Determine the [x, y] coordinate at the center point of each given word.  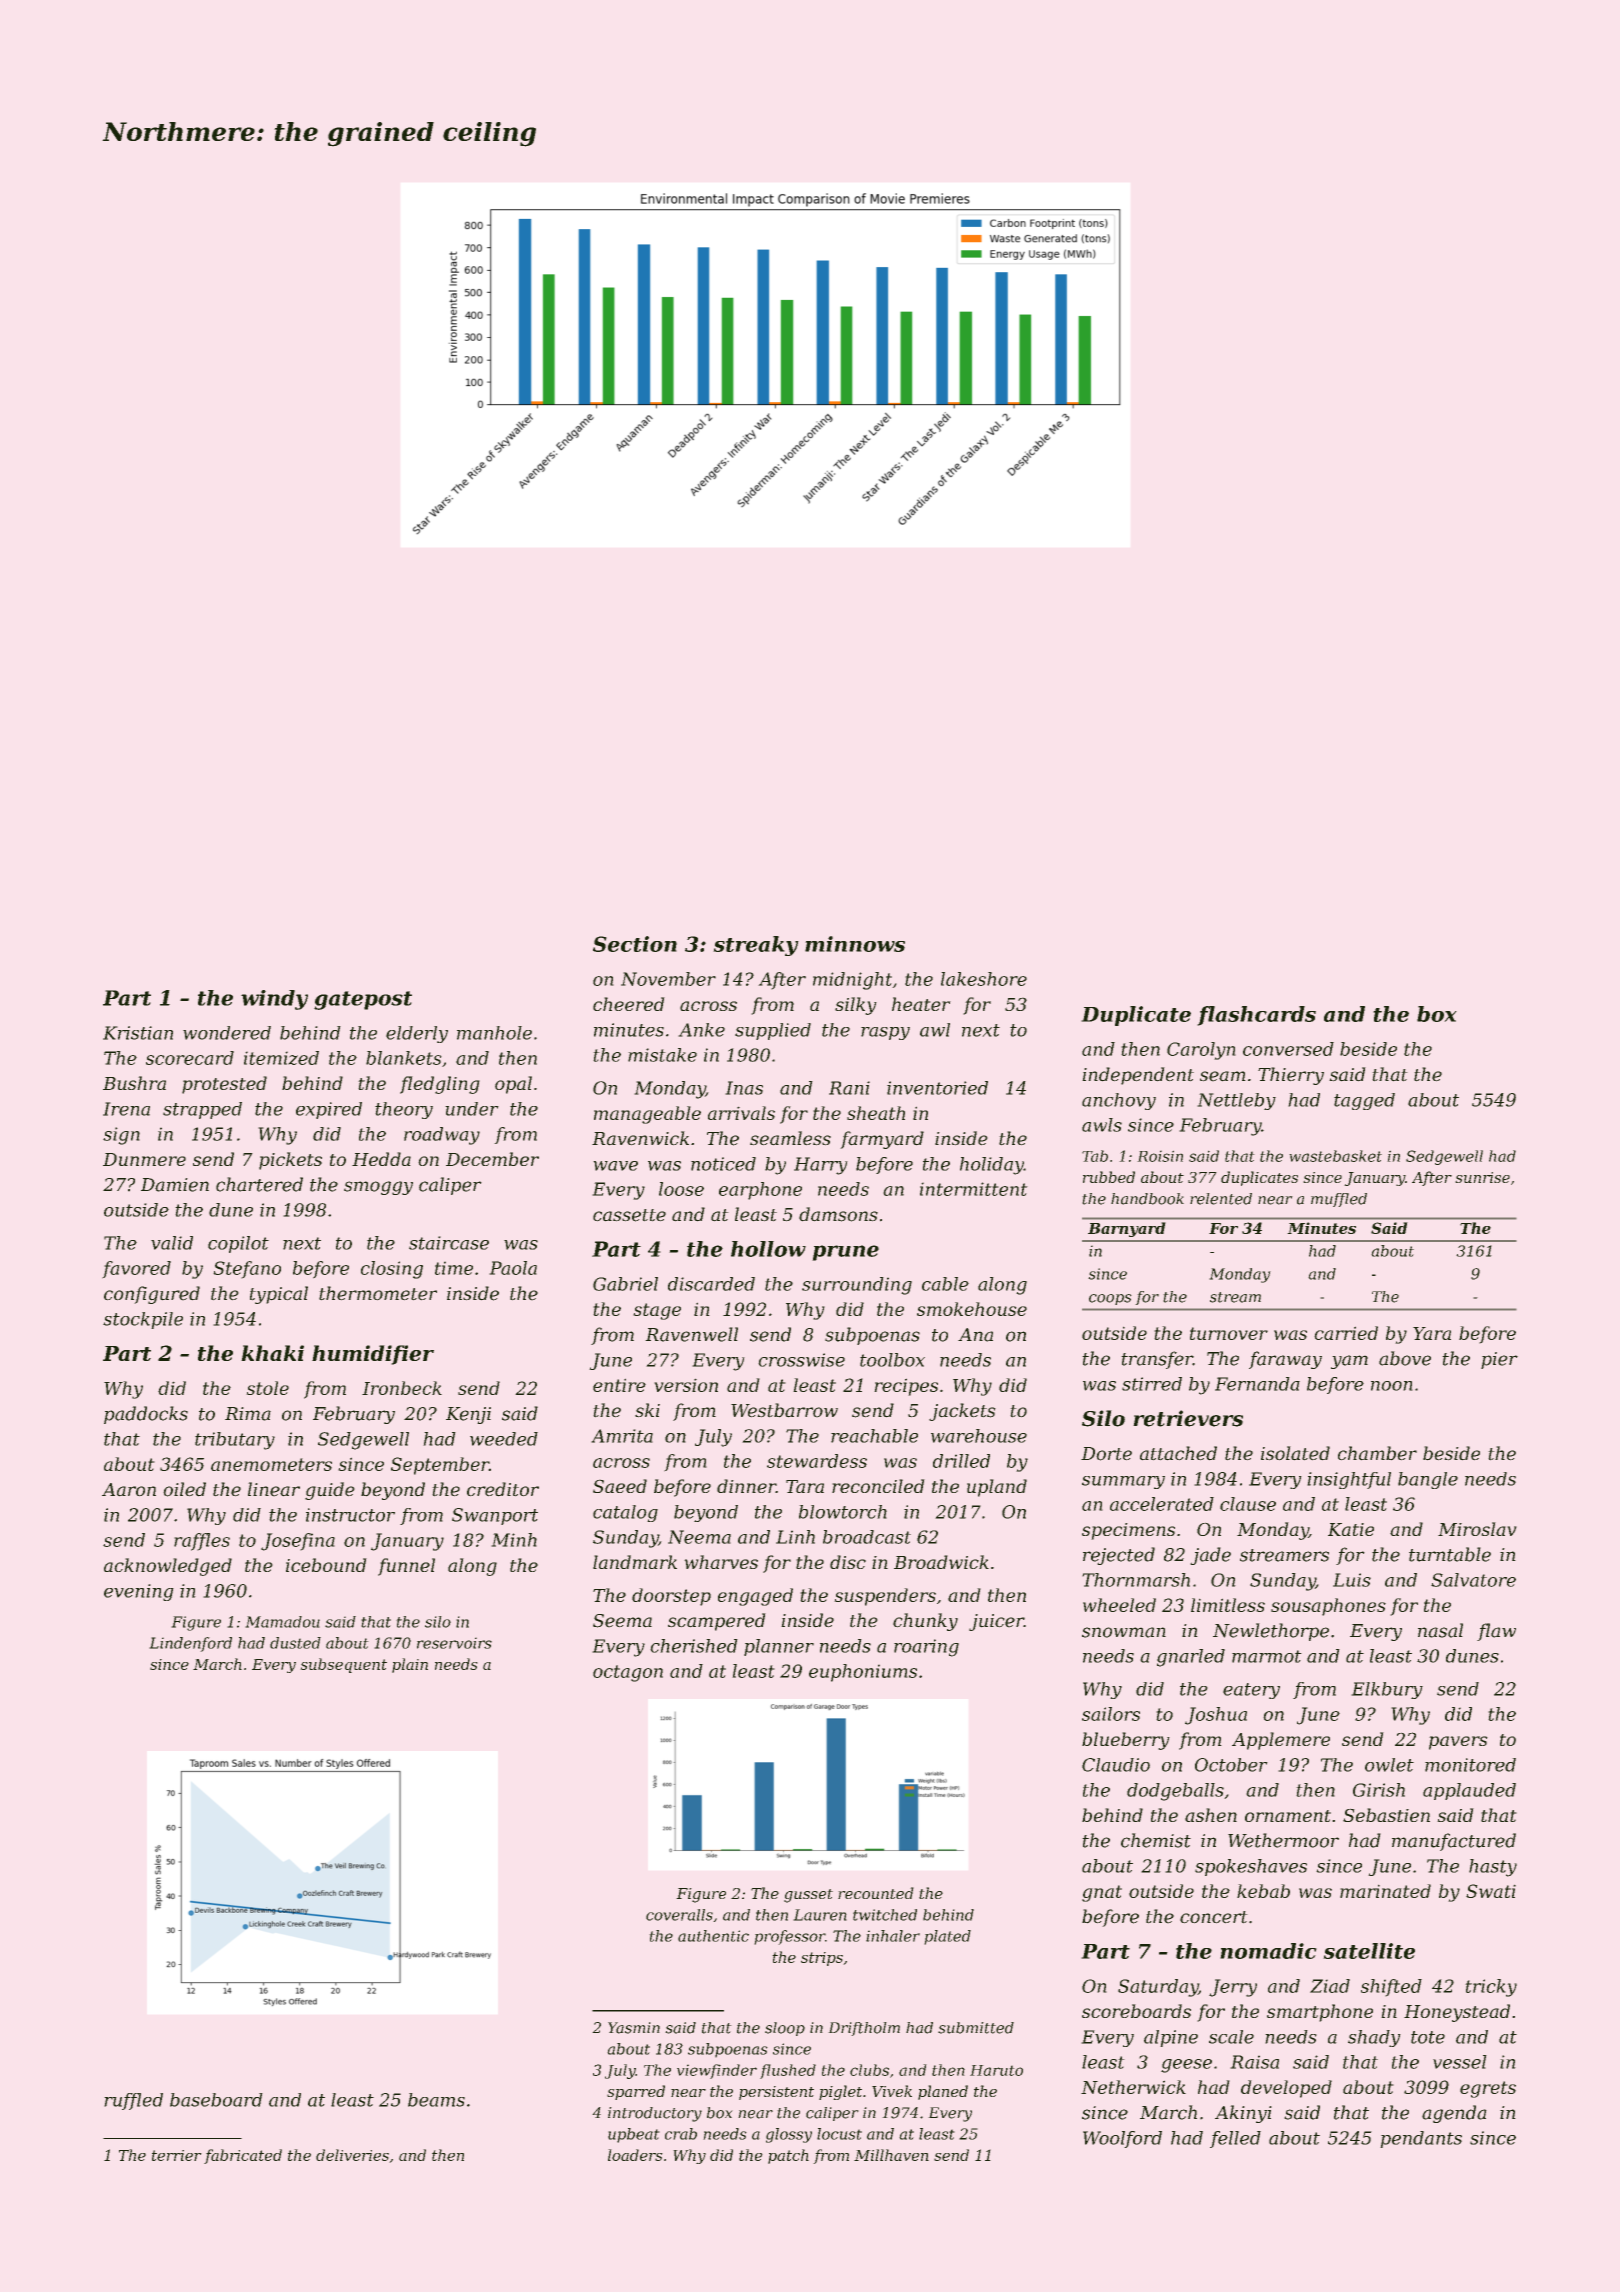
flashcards [1256, 1016]
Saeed [620, 1486]
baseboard [216, 2100]
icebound [326, 1565]
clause [1248, 1504]
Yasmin [634, 2028]
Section [635, 944]
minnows [855, 944]
